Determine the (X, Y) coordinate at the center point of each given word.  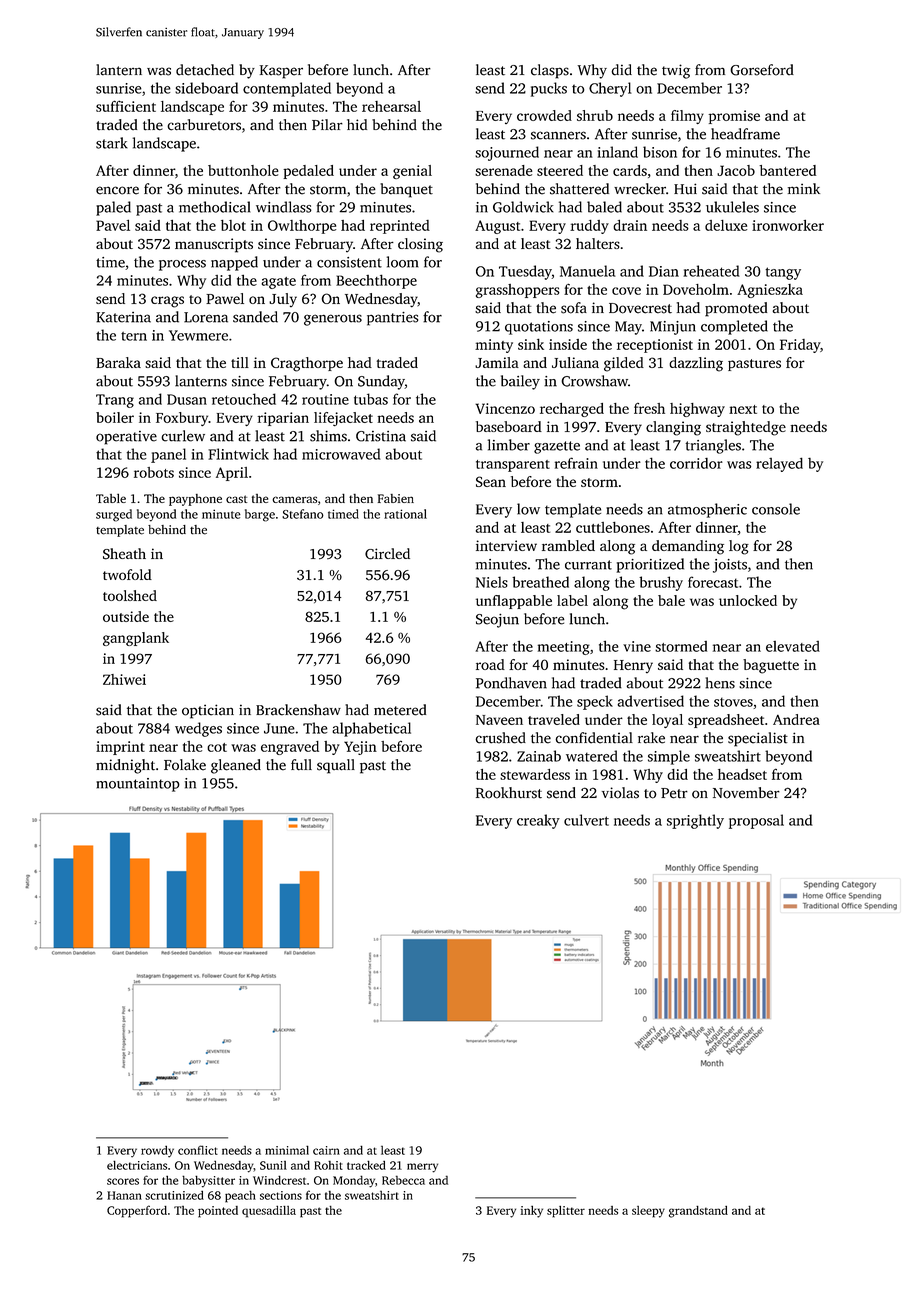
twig (676, 71)
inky (531, 1212)
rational (405, 514)
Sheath (124, 554)
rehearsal (391, 106)
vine (637, 646)
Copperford (137, 1211)
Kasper (281, 72)
